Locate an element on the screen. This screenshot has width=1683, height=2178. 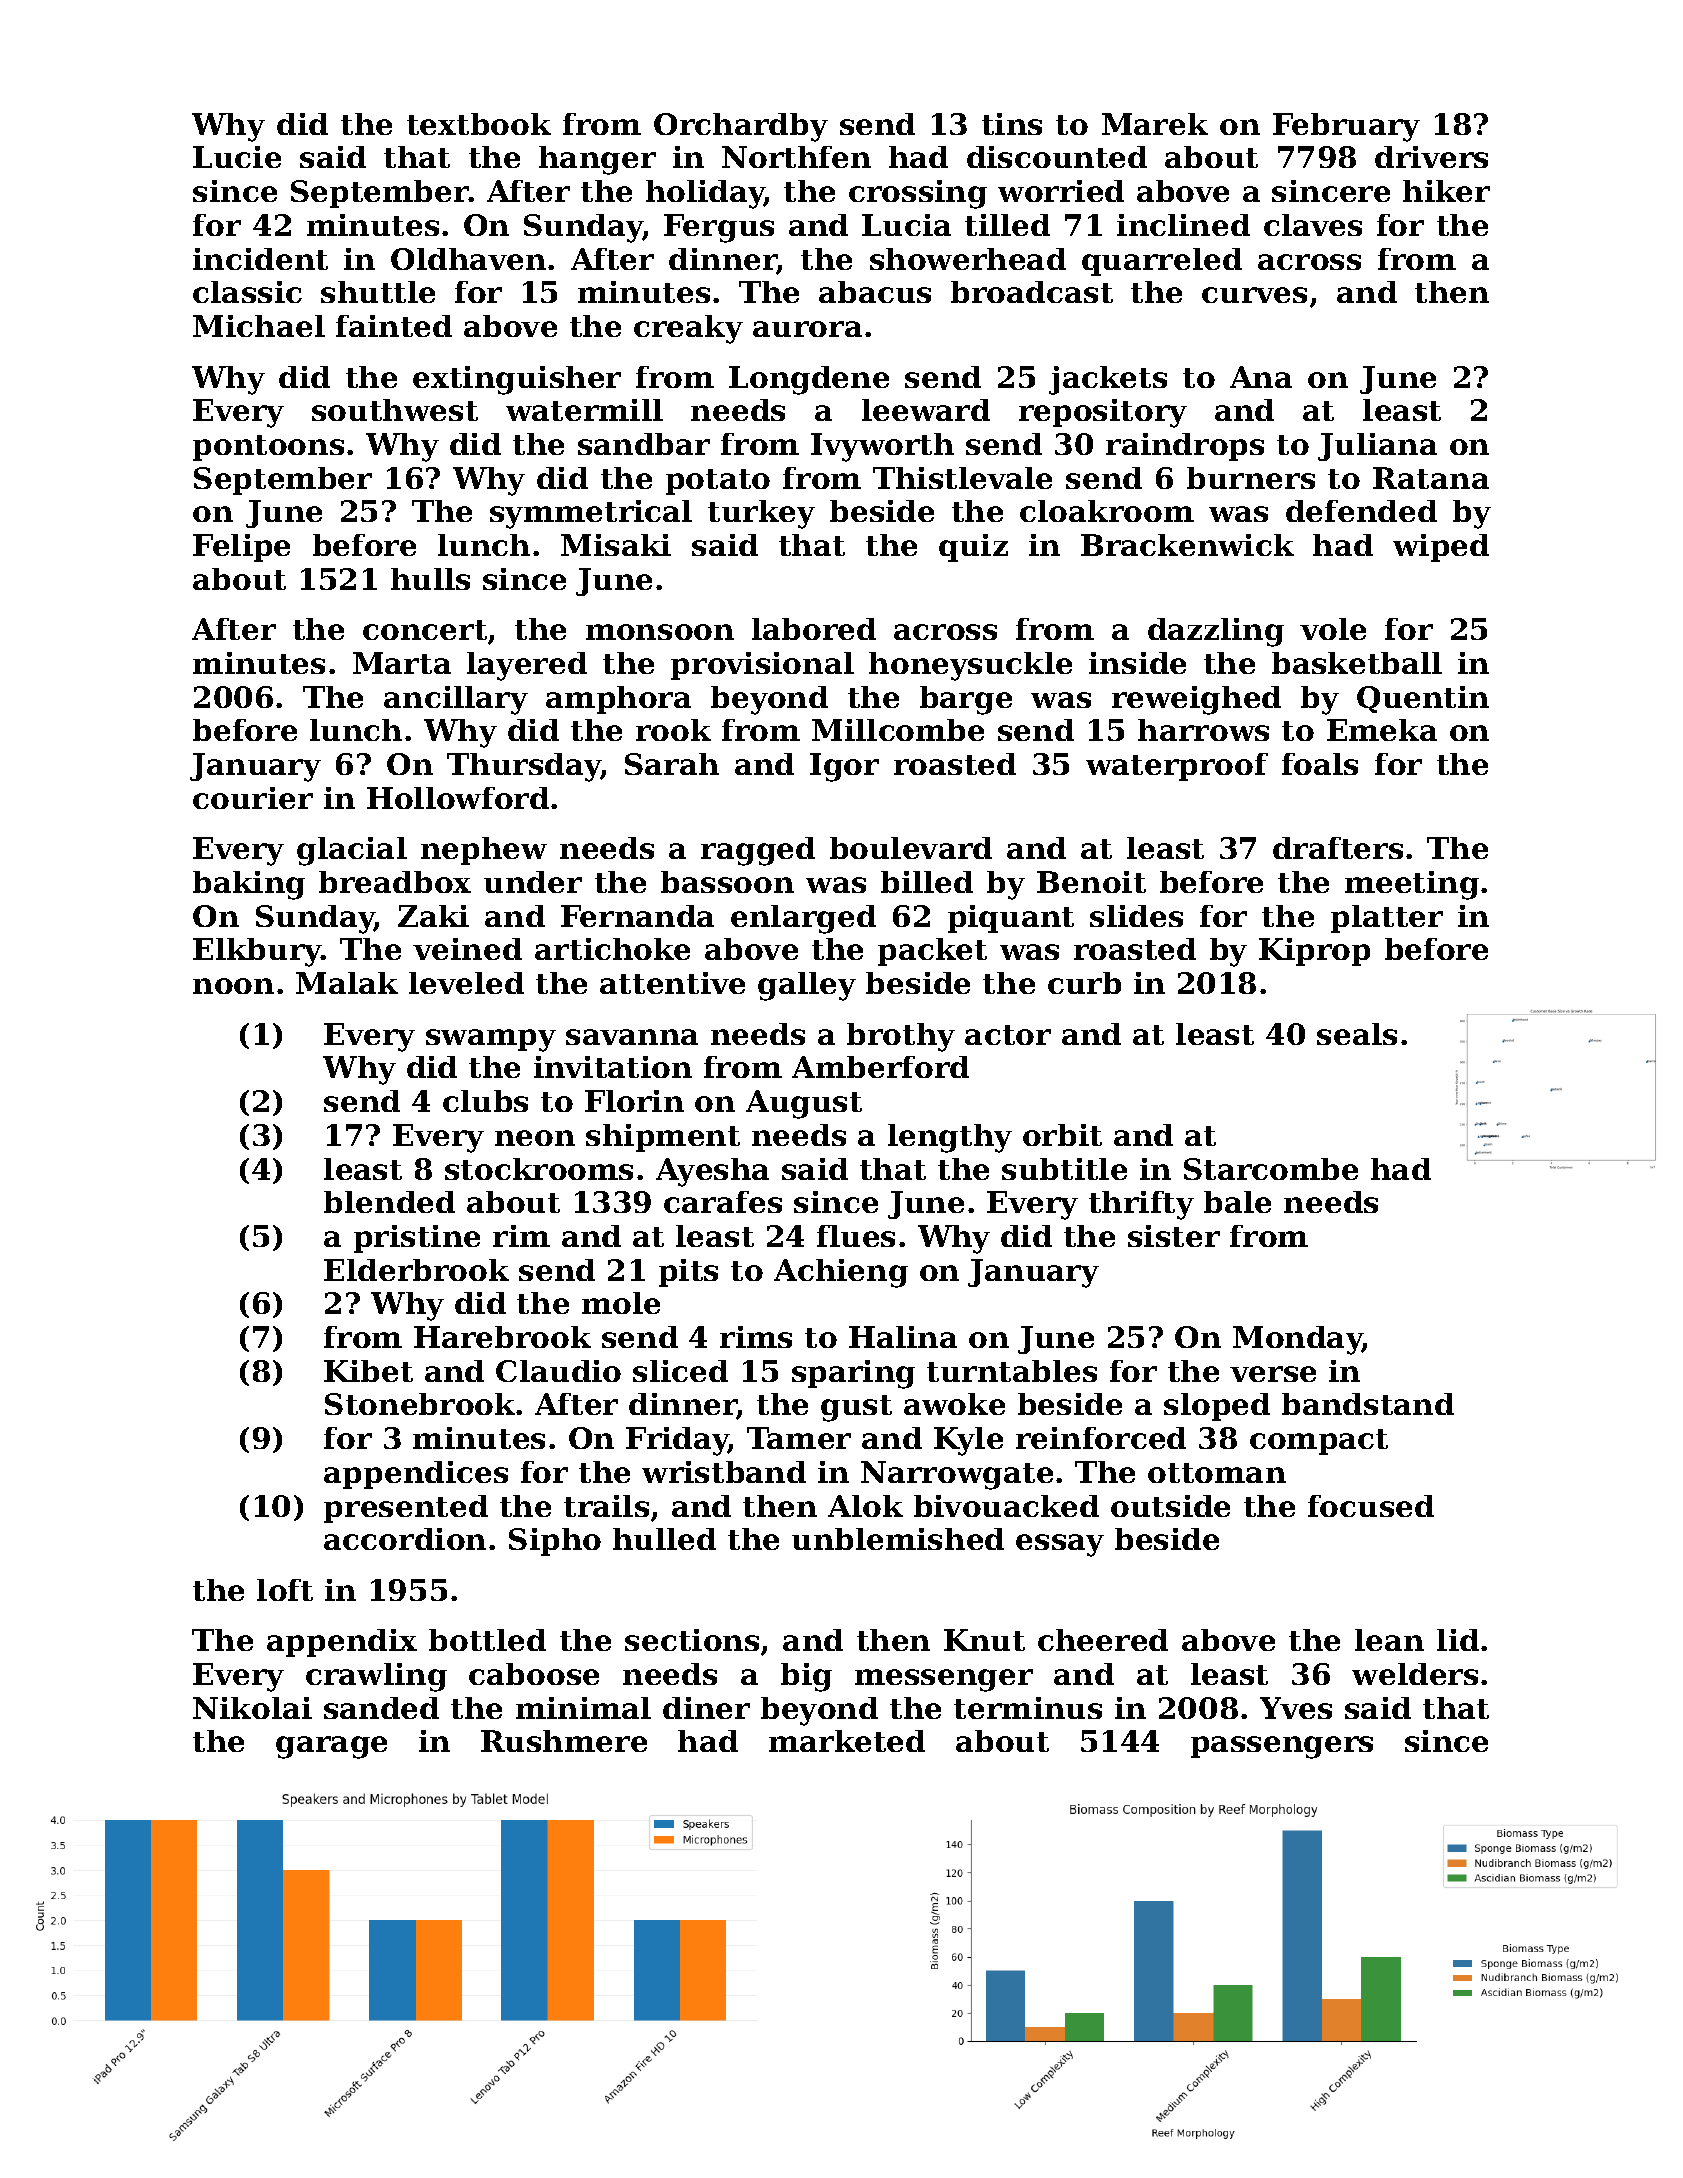
tins is located at coordinates (1012, 124).
